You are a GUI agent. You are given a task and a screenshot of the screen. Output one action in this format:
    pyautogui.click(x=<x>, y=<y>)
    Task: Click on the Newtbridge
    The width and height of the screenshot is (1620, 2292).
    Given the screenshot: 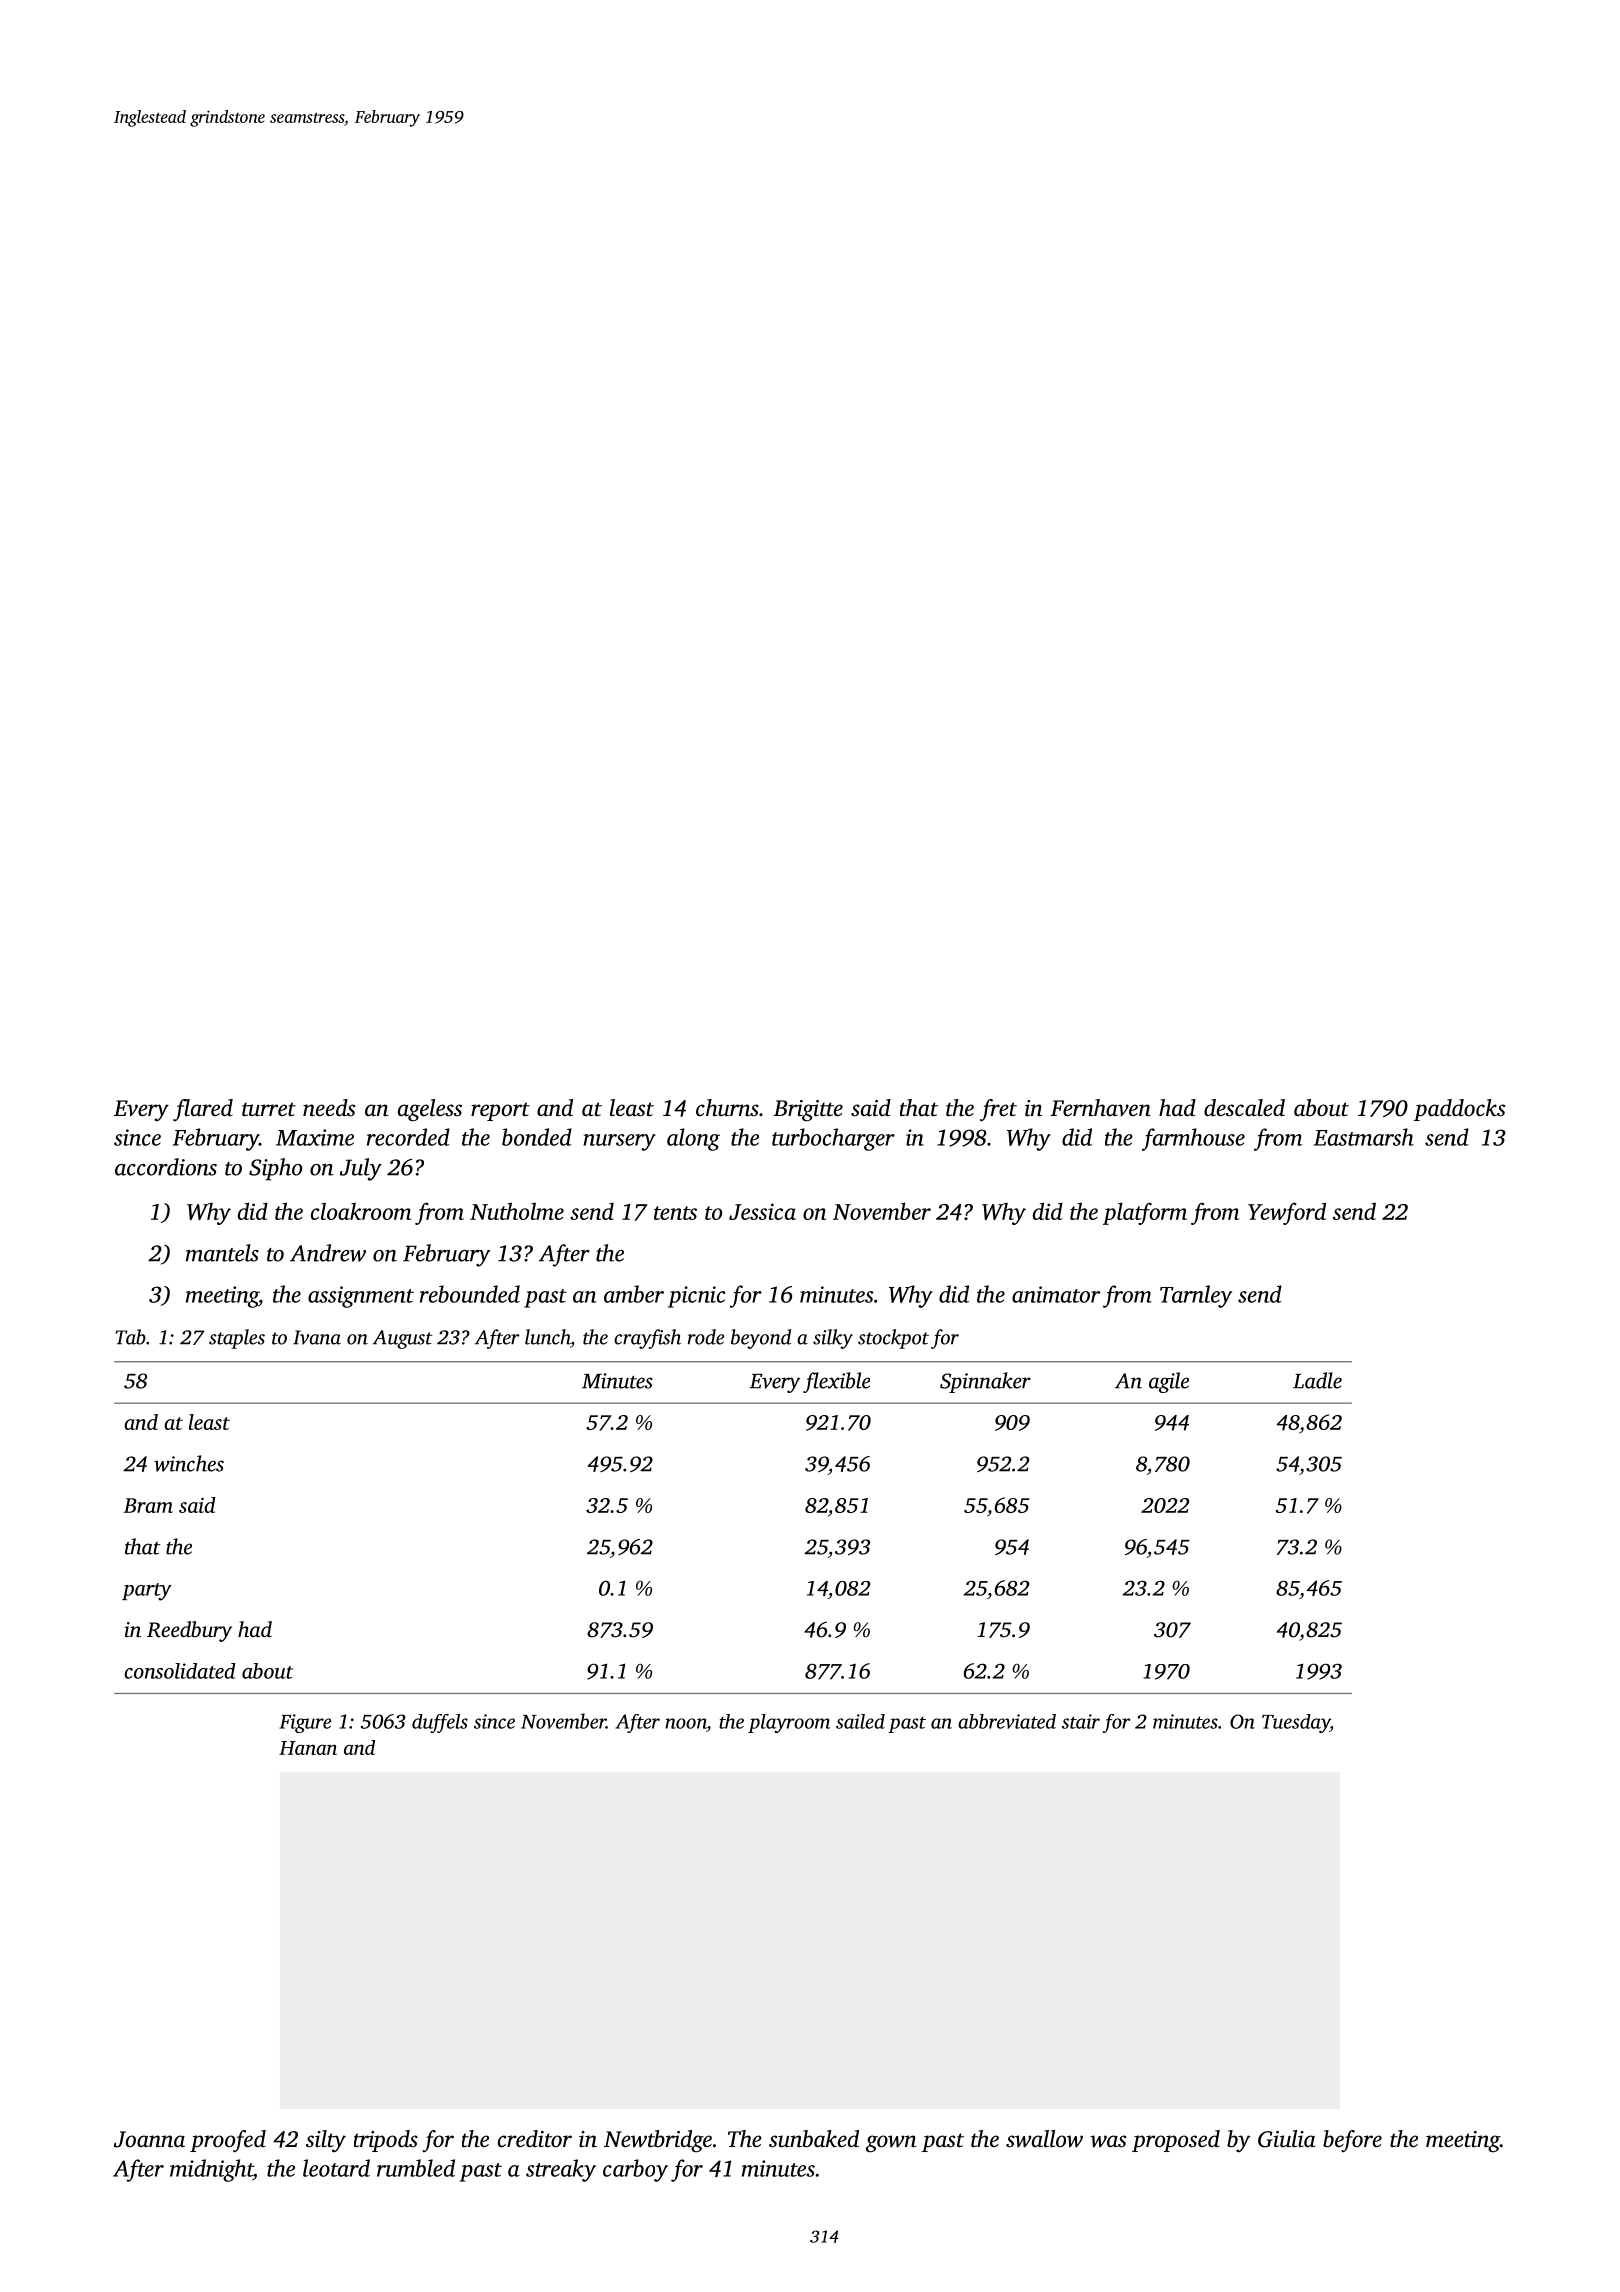 What is the action you would take?
    pyautogui.click(x=658, y=2141)
